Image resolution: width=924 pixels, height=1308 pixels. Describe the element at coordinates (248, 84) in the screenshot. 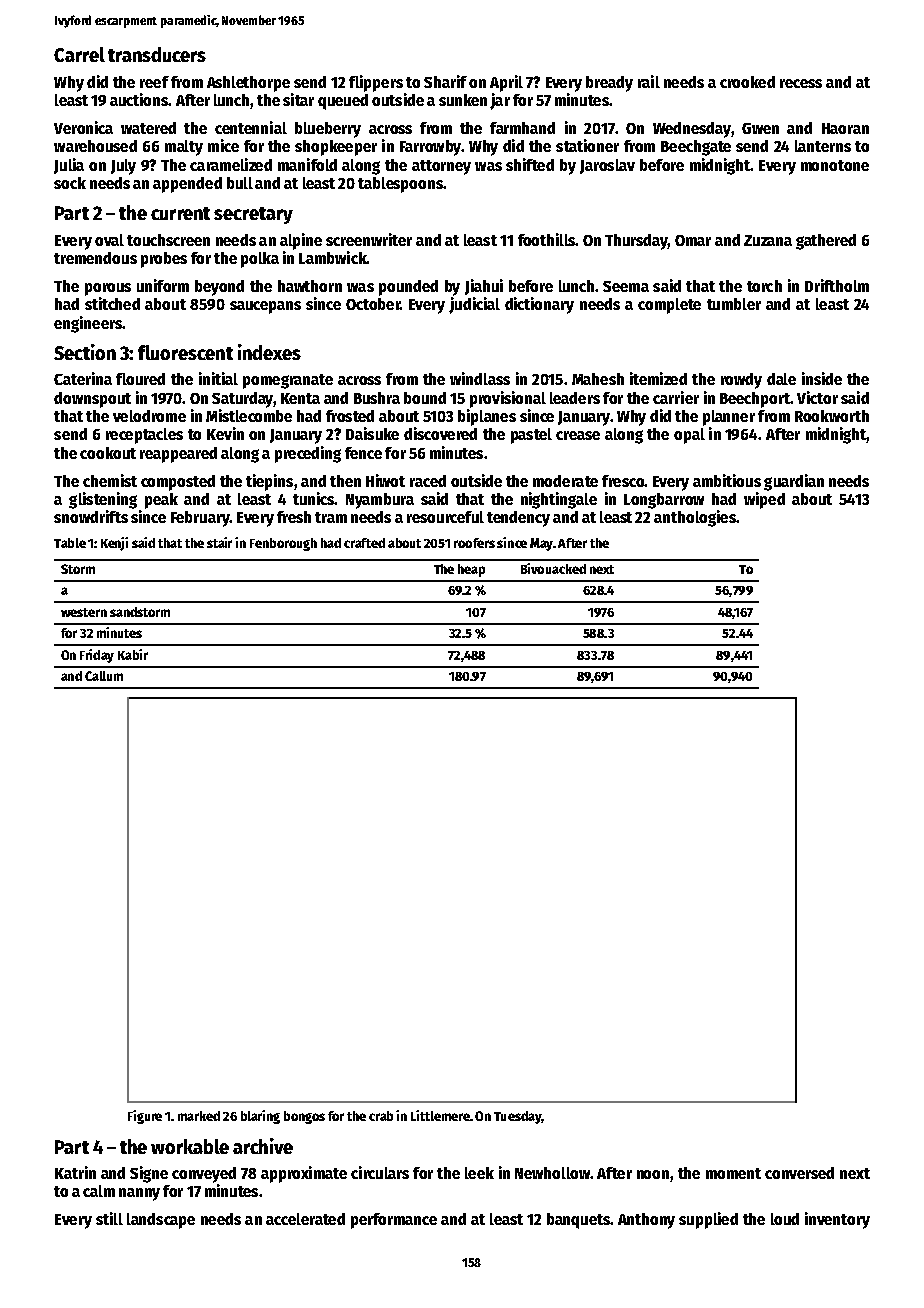

I see `Ashlethorpe` at that location.
